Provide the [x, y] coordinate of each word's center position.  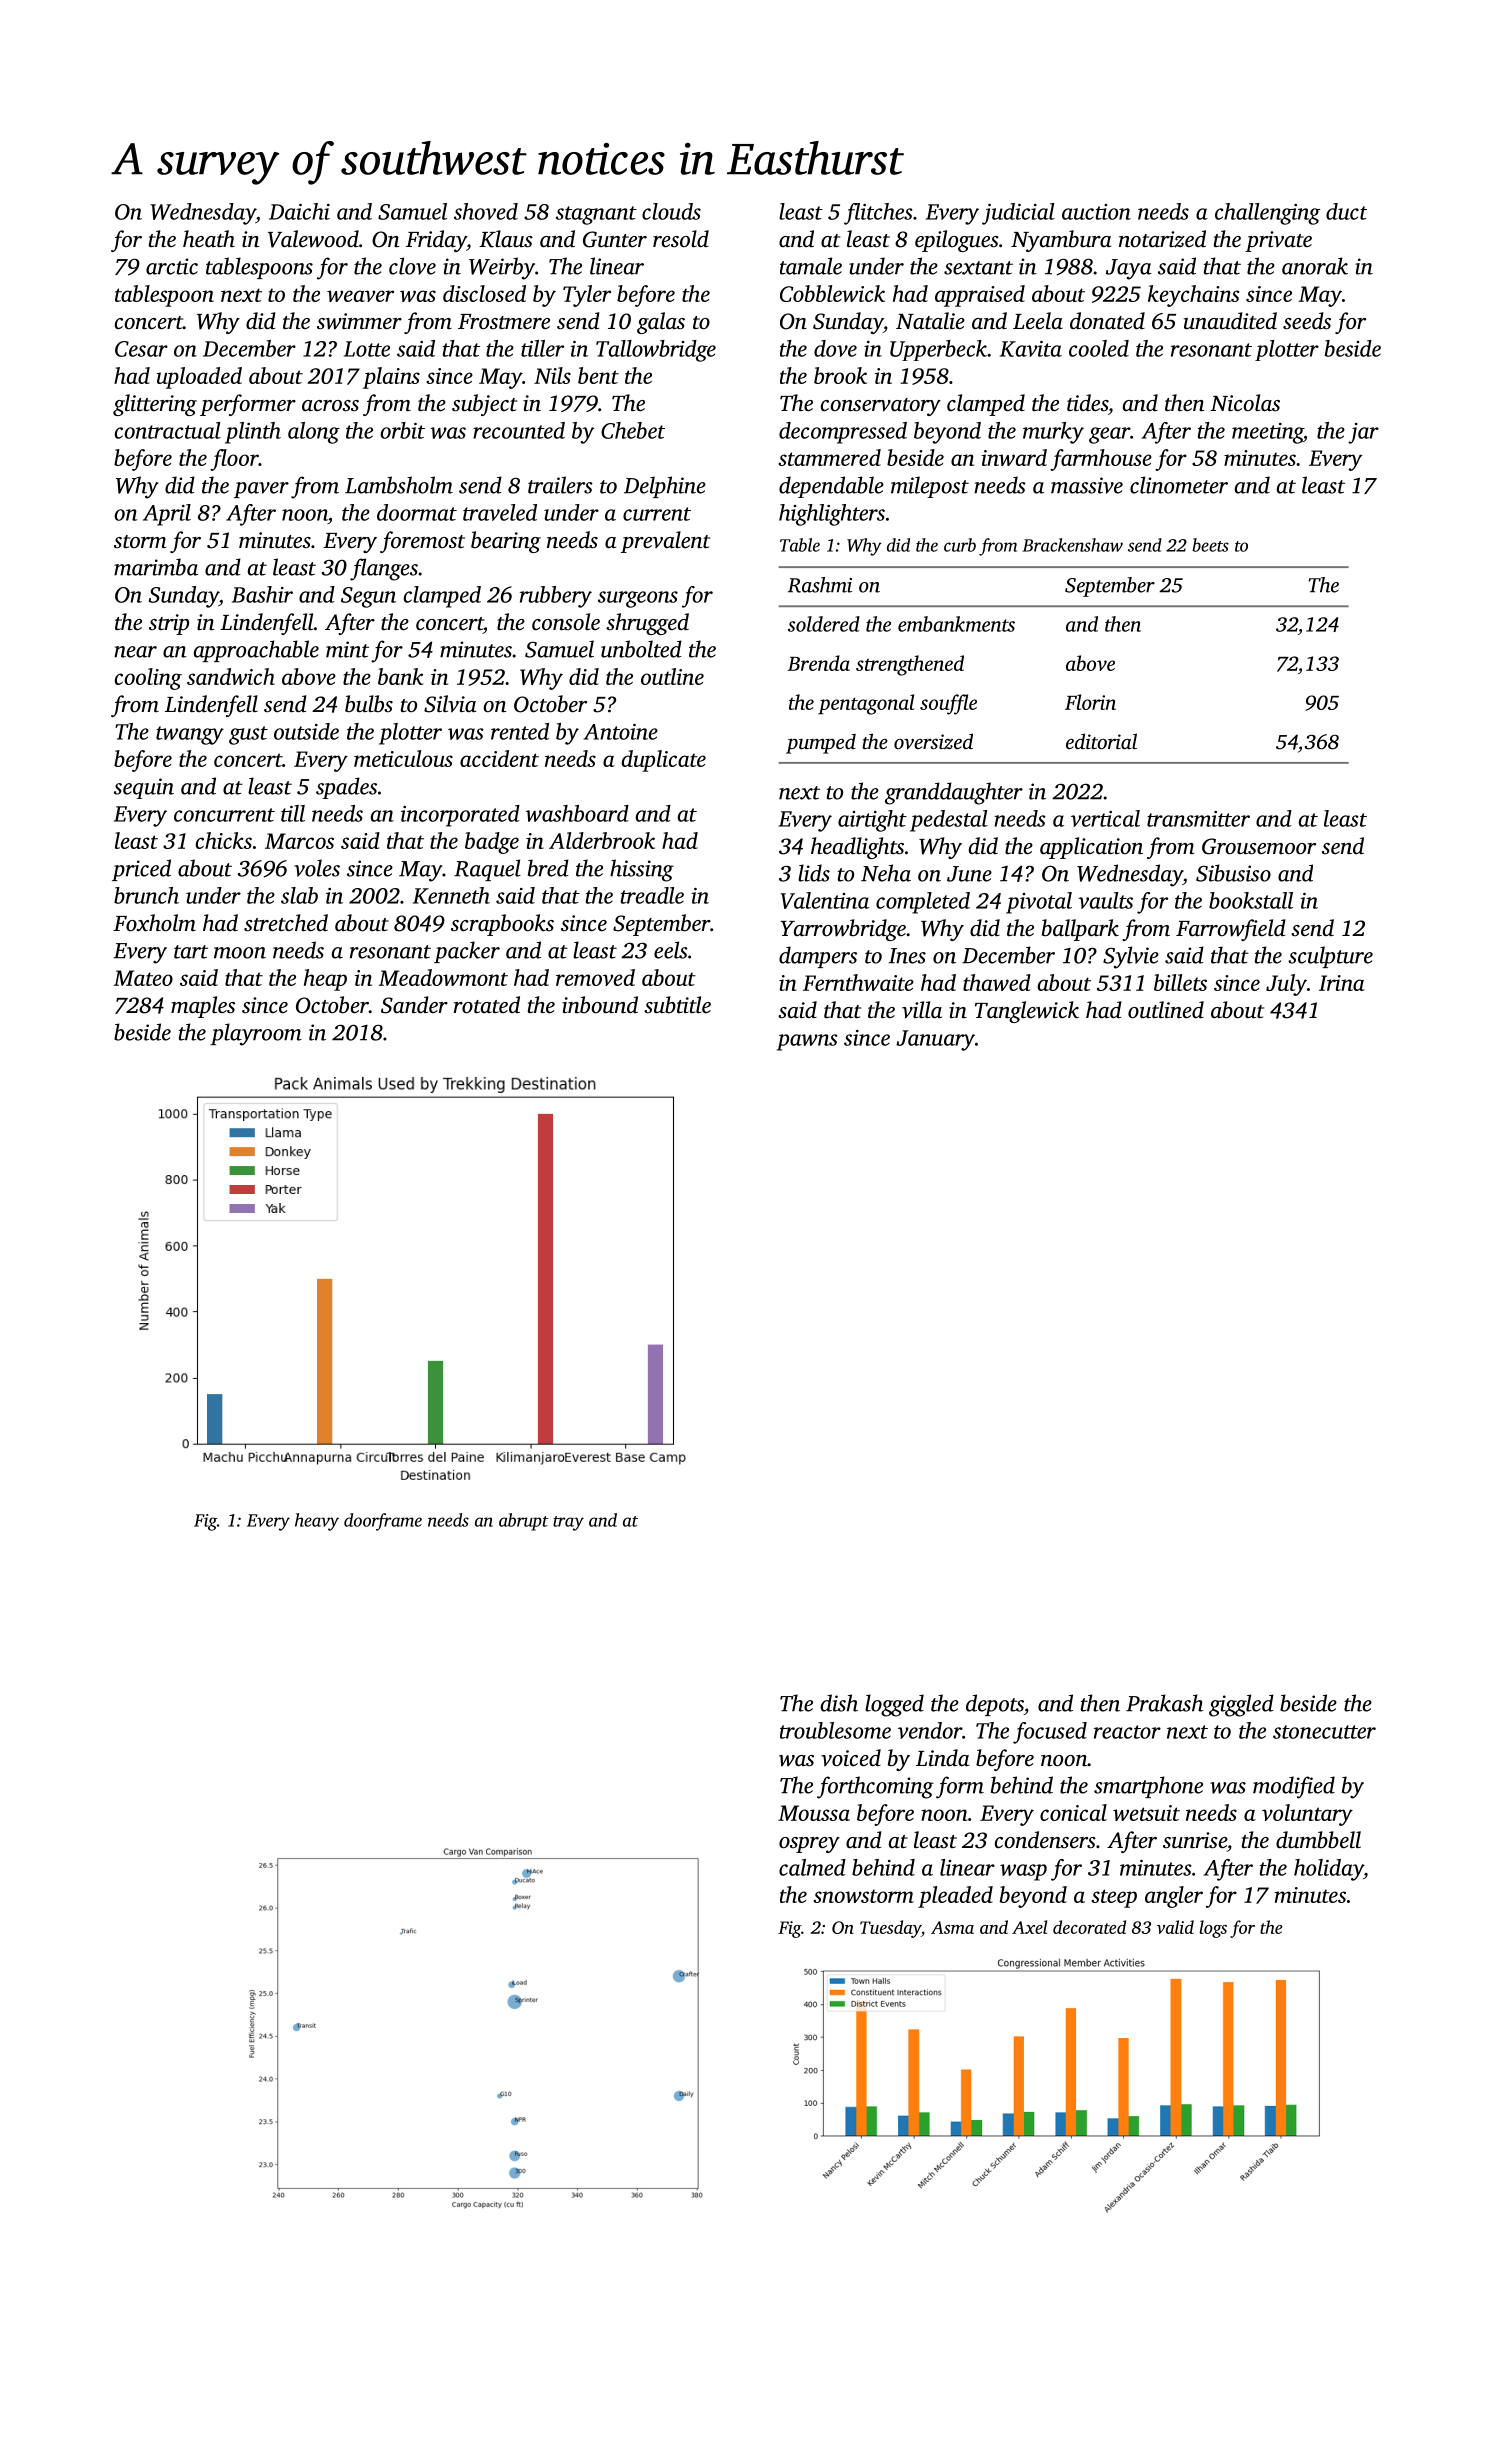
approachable [256, 651]
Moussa [814, 1813]
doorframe [383, 1522]
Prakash [1164, 1703]
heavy [317, 1522]
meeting [1267, 433]
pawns [807, 1042]
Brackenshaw [1072, 545]
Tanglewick [1027, 1012]
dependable [831, 487]
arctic [172, 266]
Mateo [143, 978]
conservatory [881, 407]
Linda [942, 1757]
